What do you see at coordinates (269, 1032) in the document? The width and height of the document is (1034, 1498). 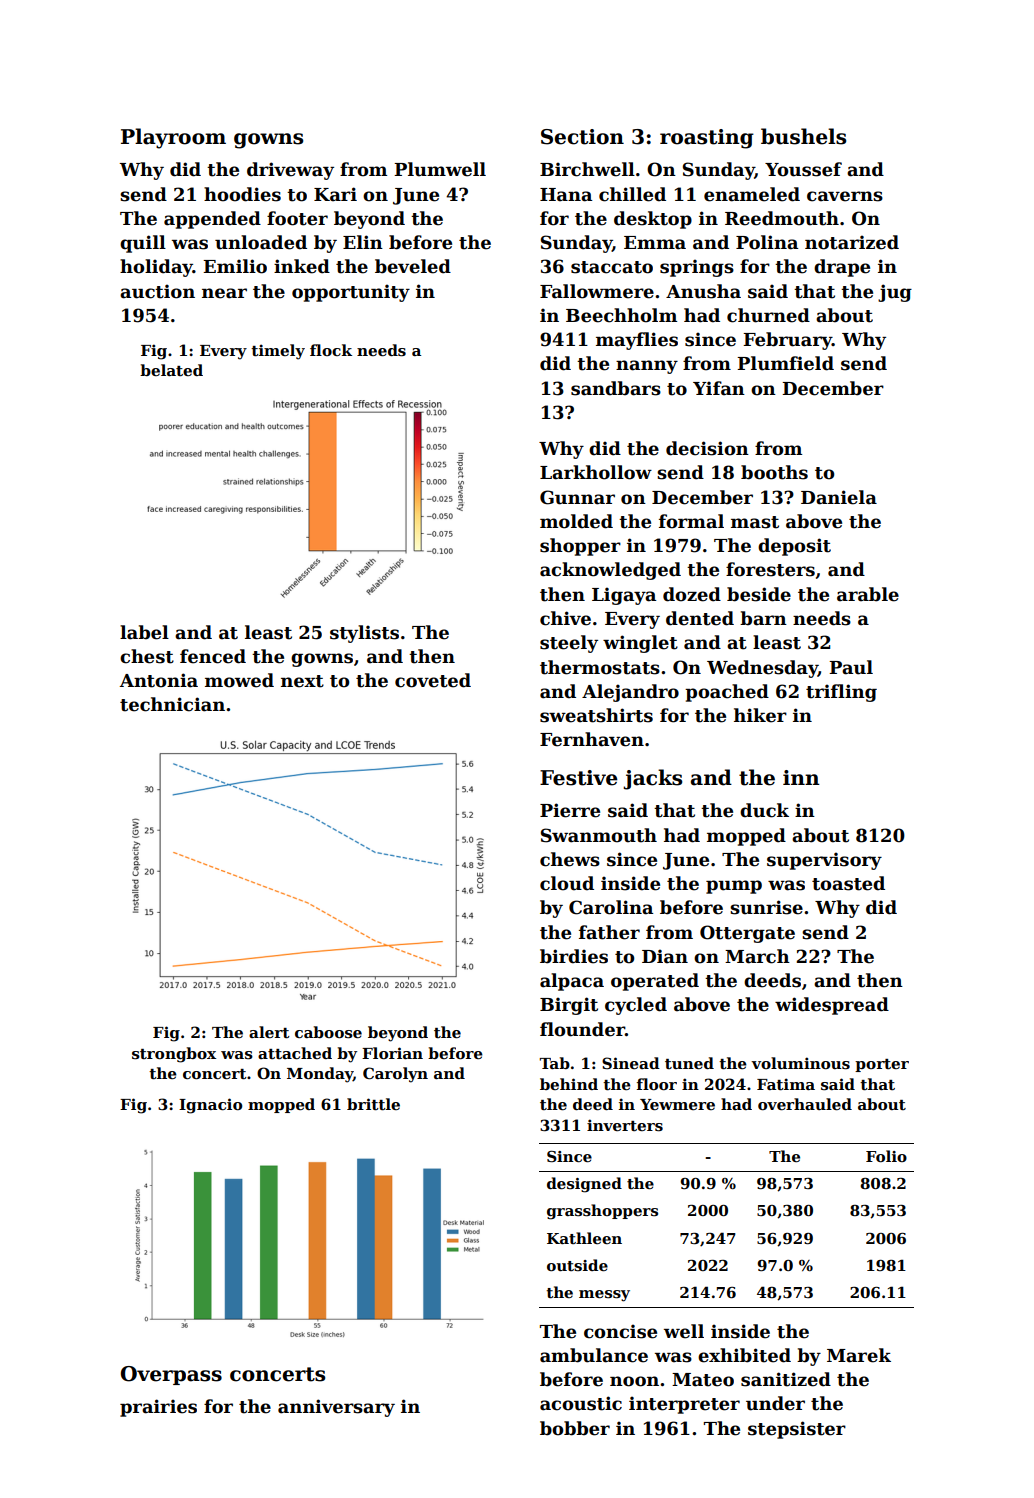 I see `alert` at bounding box center [269, 1032].
